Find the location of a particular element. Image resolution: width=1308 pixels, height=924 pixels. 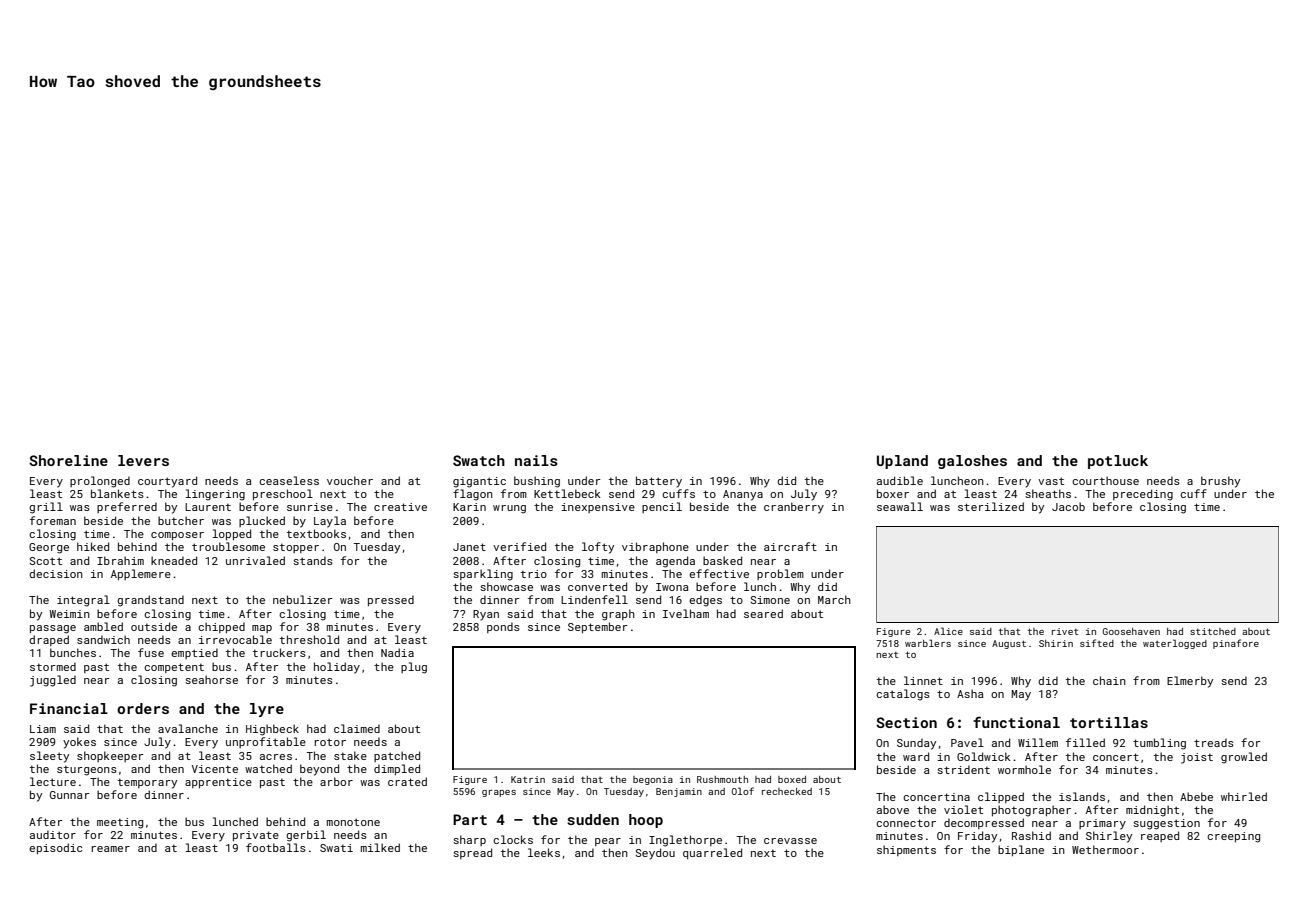

March is located at coordinates (834, 599).
